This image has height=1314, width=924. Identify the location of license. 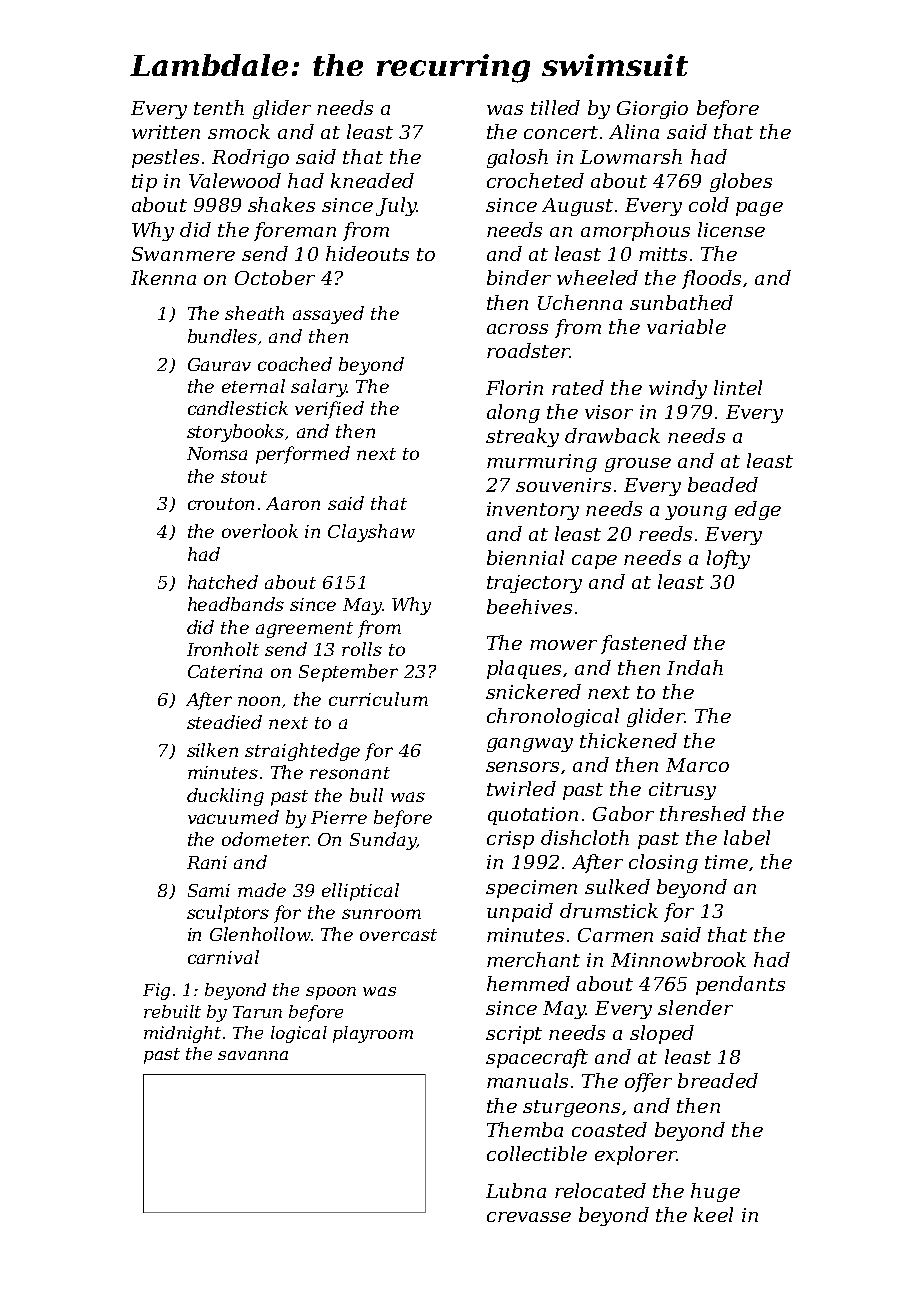
(731, 229).
